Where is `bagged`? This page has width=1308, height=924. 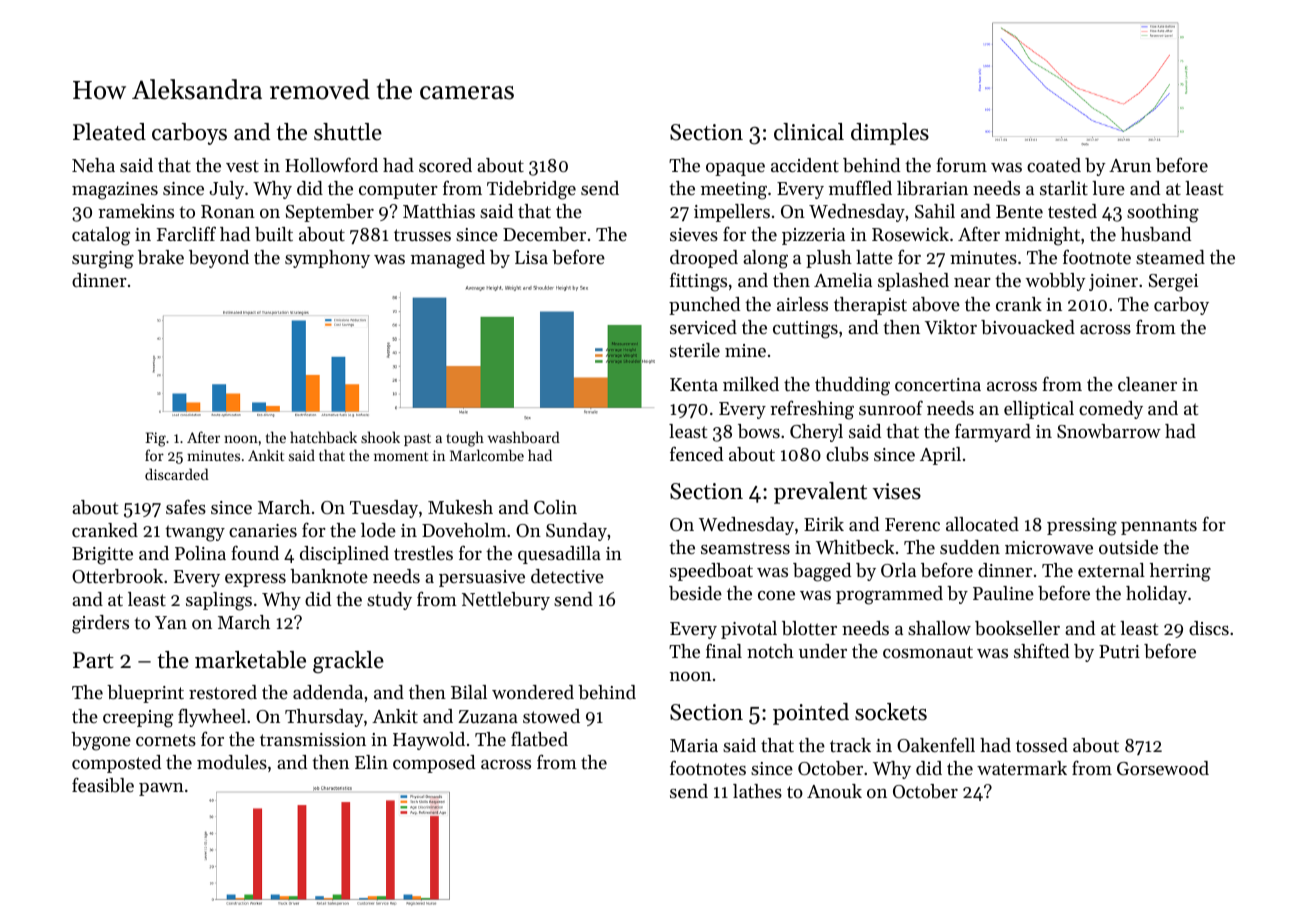 bagged is located at coordinates (822, 572).
